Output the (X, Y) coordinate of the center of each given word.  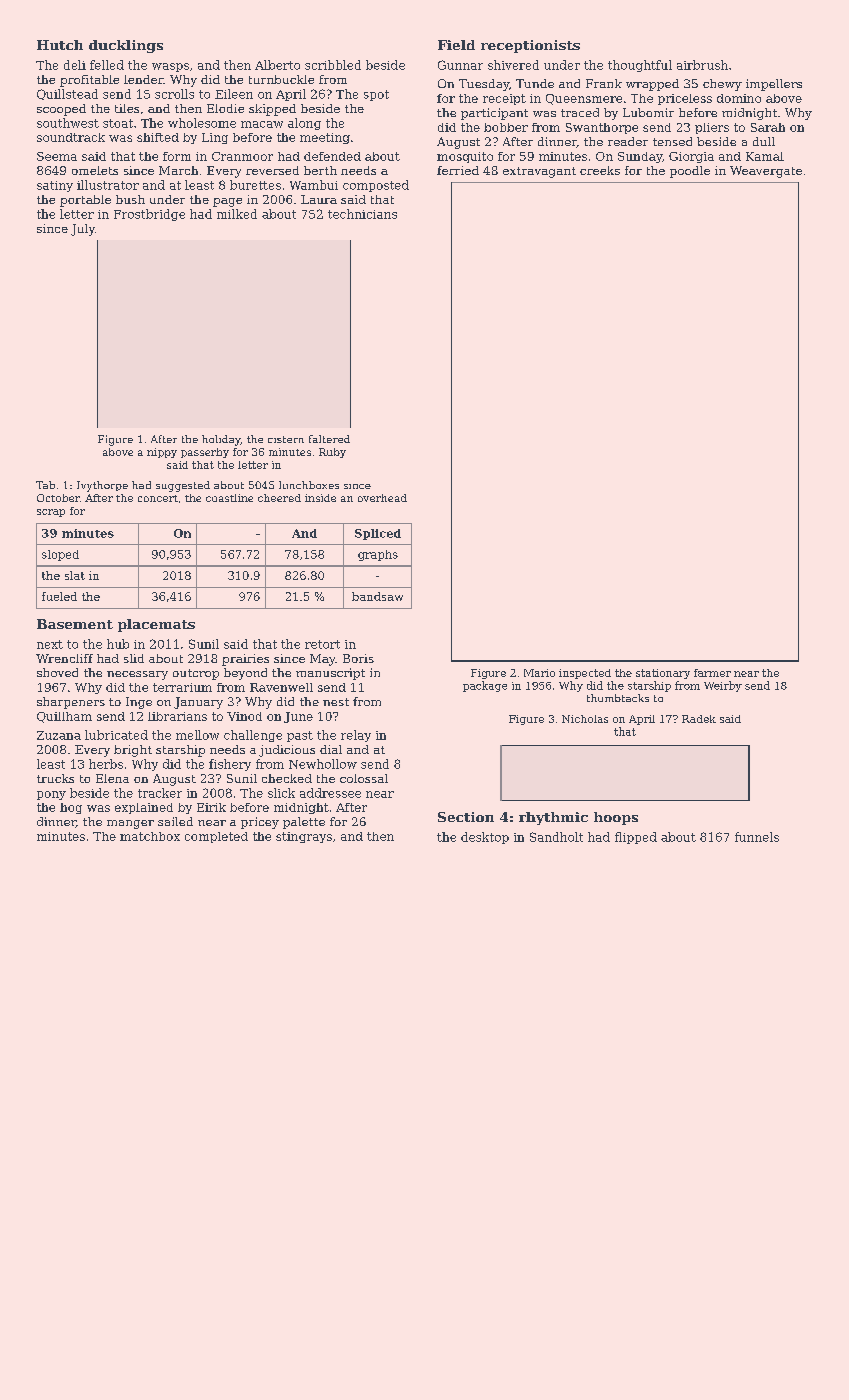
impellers (774, 85)
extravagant (539, 172)
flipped (636, 838)
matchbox (150, 836)
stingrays (304, 837)
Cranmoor (242, 156)
